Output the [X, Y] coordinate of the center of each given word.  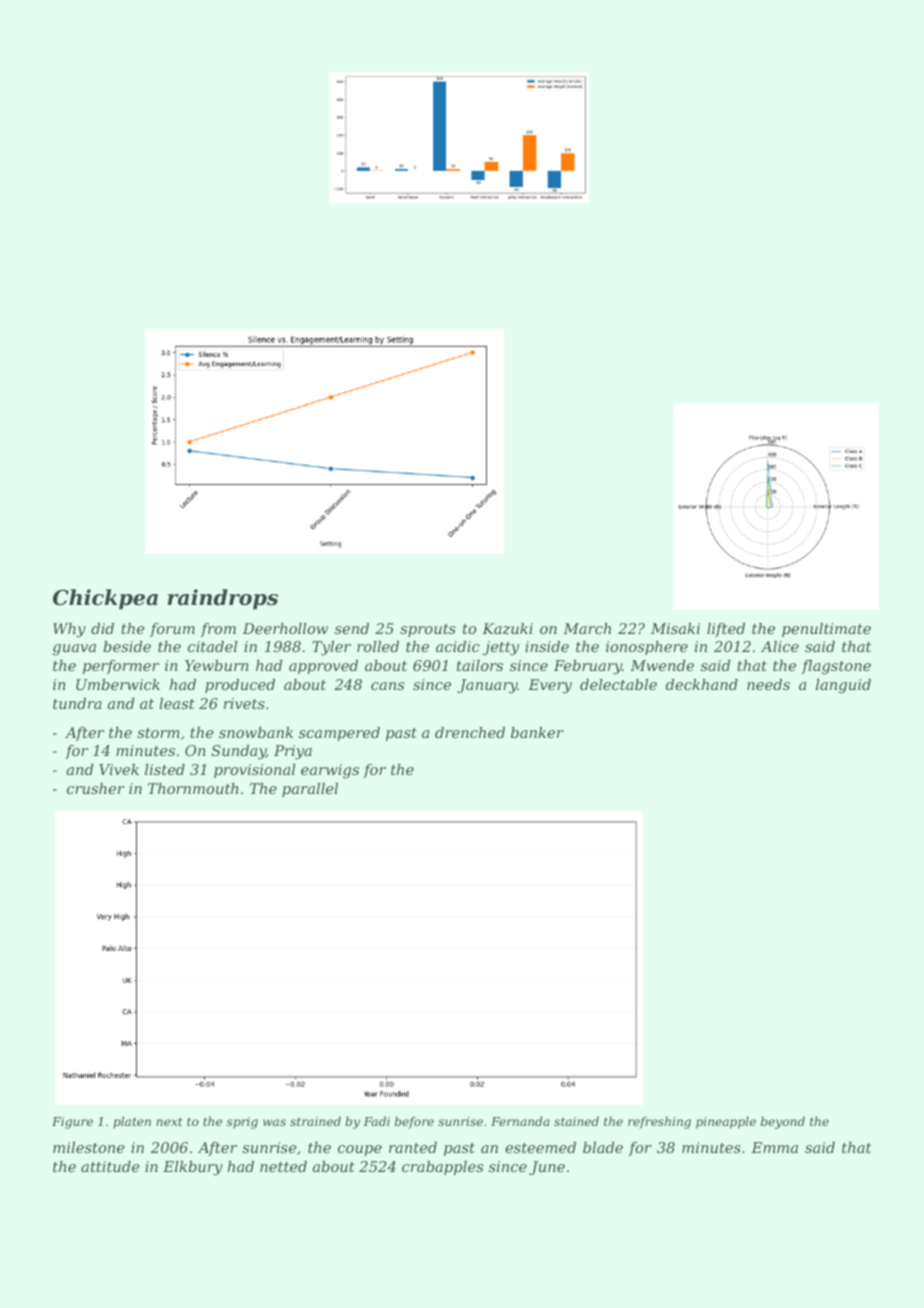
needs [768, 684]
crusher [96, 788]
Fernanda [520, 1121]
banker [537, 732]
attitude [110, 1166]
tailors [480, 665]
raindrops [222, 599]
